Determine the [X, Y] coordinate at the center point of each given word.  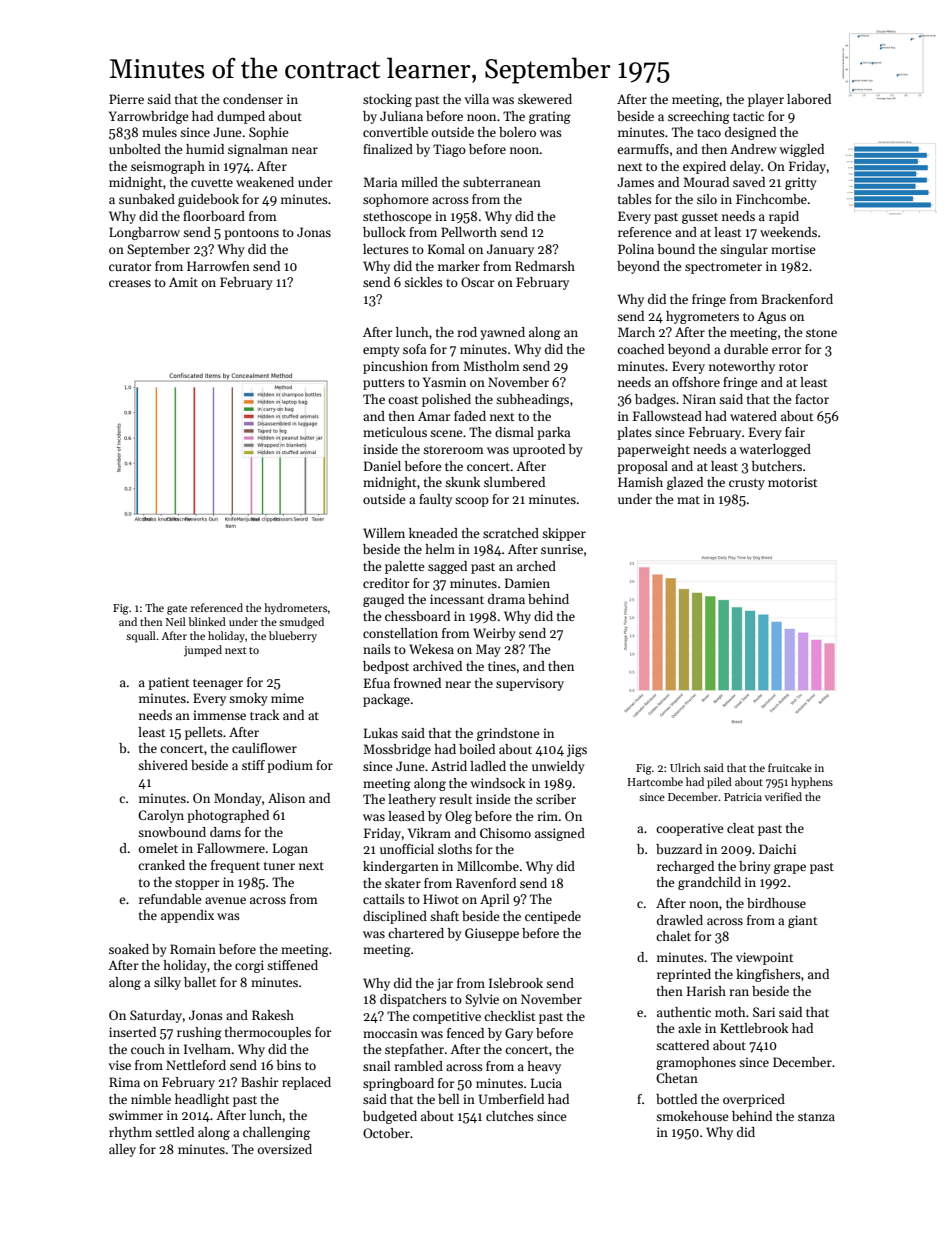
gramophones [696, 1063]
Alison [286, 798]
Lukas [381, 733]
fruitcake [790, 767]
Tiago [449, 150]
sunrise [562, 549]
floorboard [214, 216]
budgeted [390, 1117]
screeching [699, 117]
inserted [132, 1032]
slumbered [514, 482]
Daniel [382, 466]
